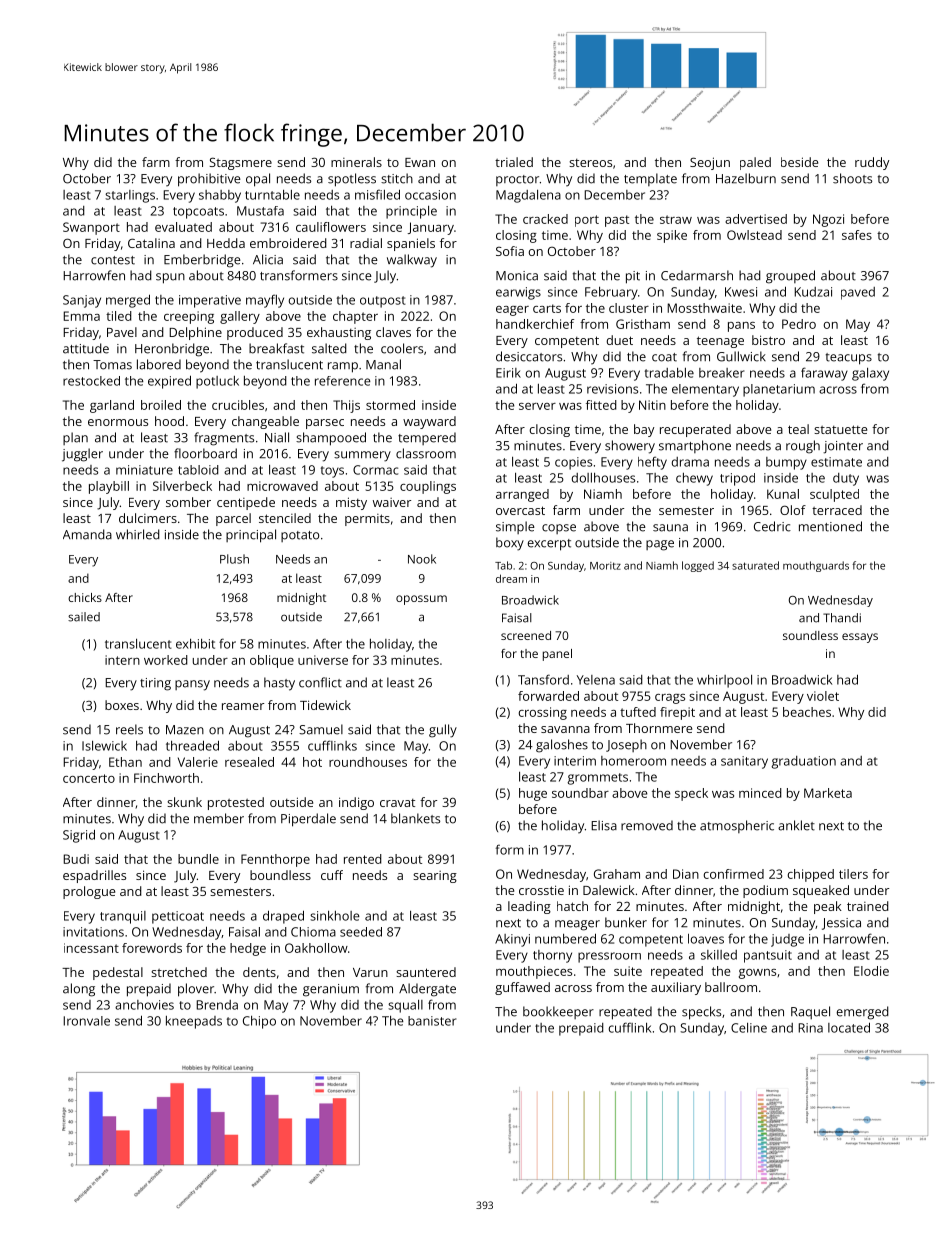 The width and height of the screenshot is (952, 1233). Describe the element at coordinates (279, 684) in the screenshot. I see `hasty` at that location.
